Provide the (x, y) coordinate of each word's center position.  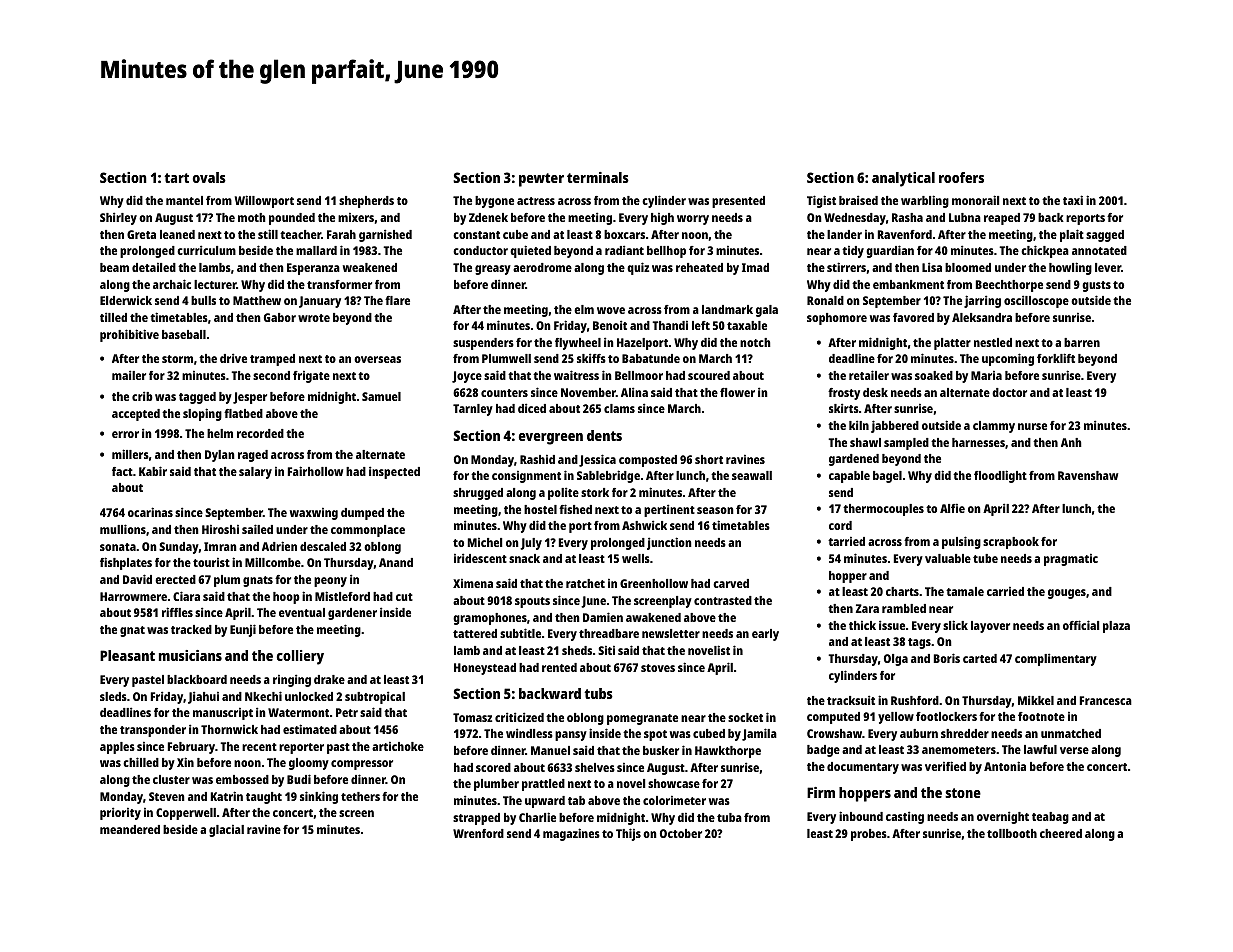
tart (176, 178)
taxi (1073, 200)
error (125, 434)
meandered (130, 829)
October (681, 833)
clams (619, 408)
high (662, 219)
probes (869, 835)
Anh (1071, 442)
